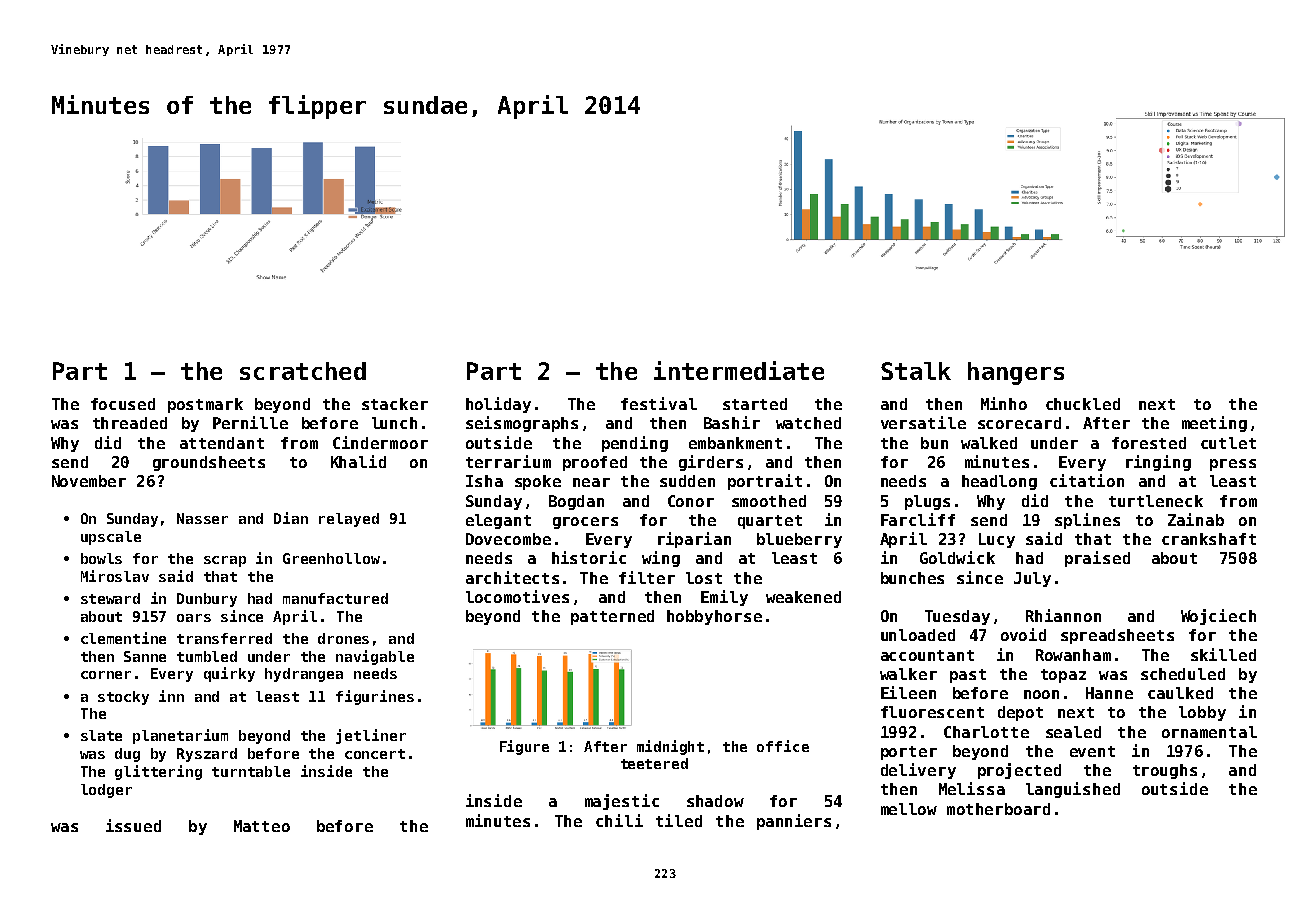 The width and height of the screenshot is (1308, 924). What do you see at coordinates (916, 371) in the screenshot?
I see `Stalk` at bounding box center [916, 371].
